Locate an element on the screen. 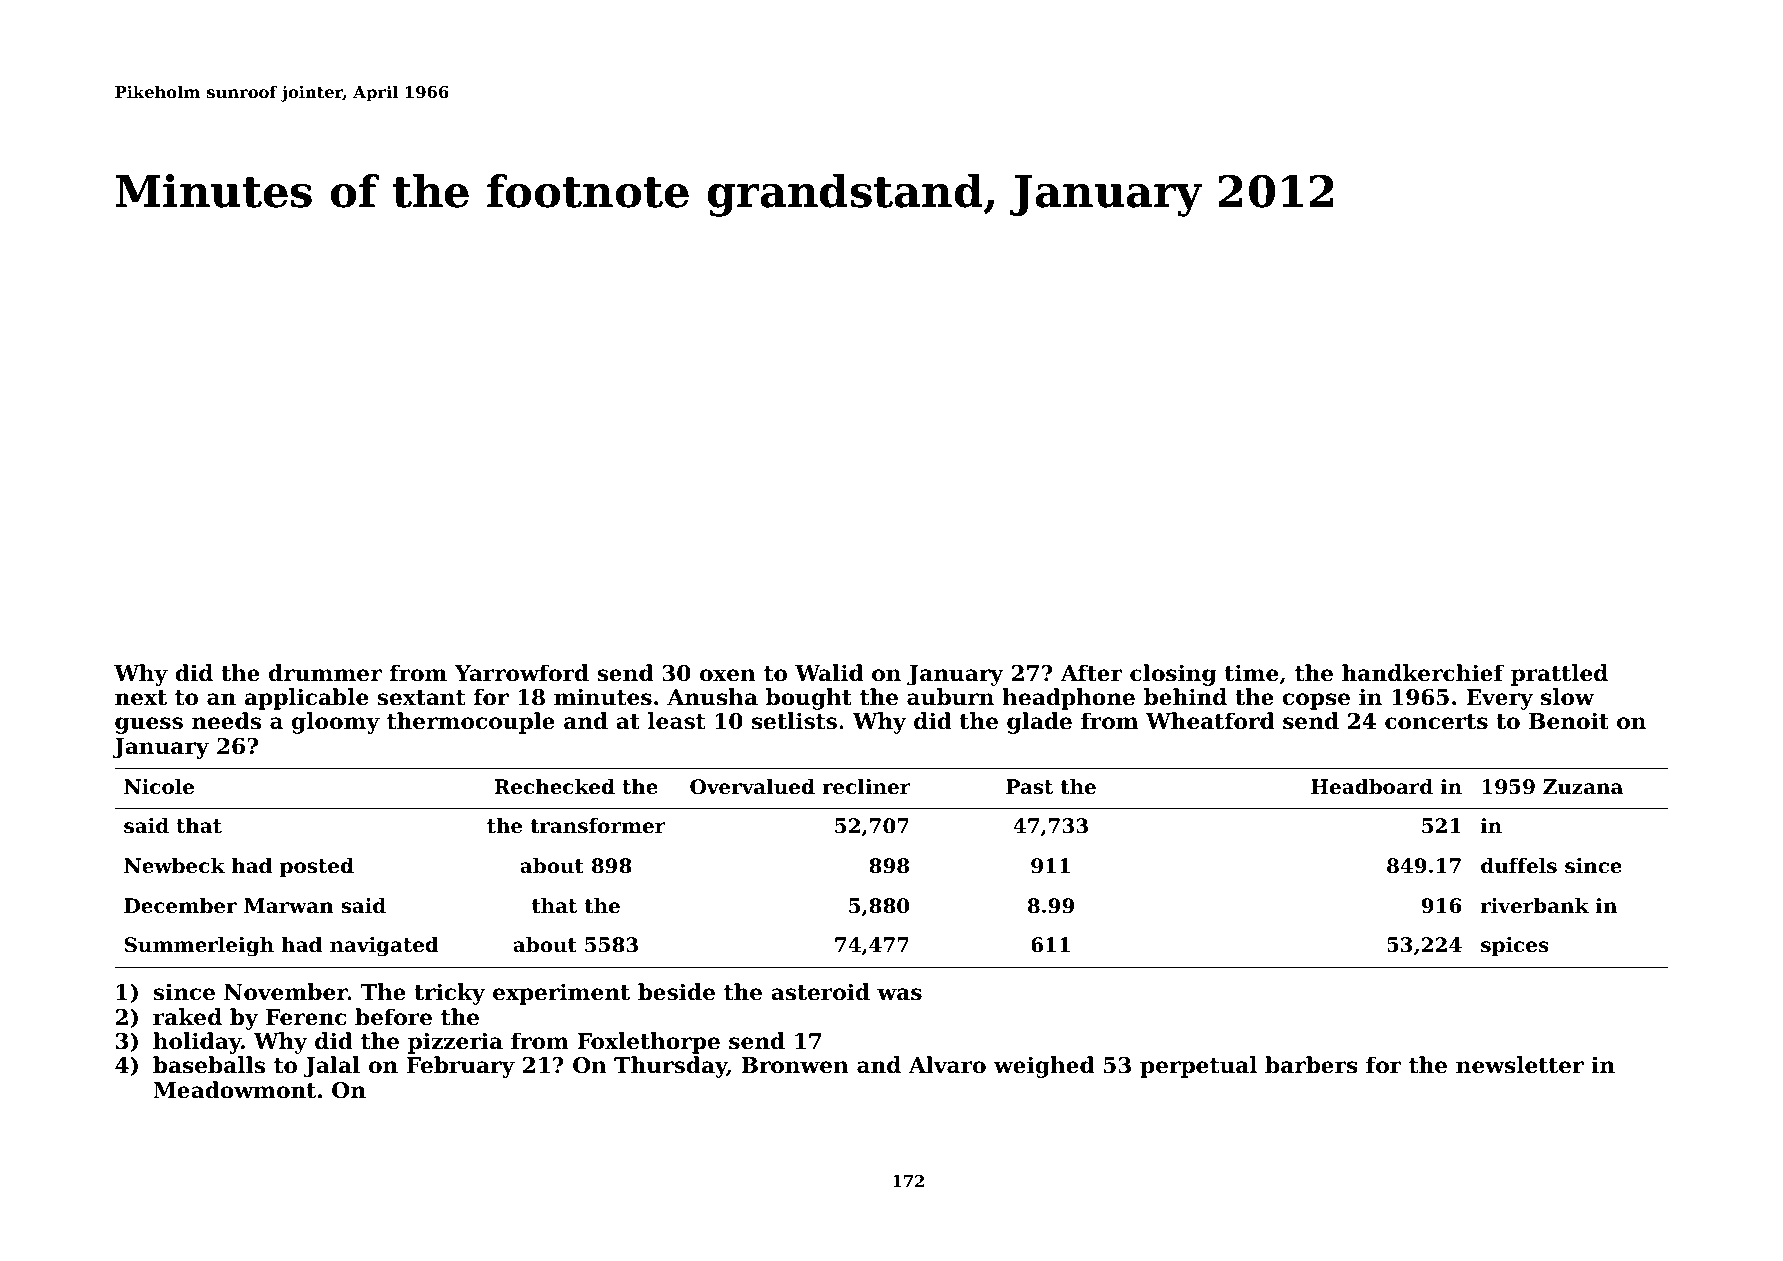  recliner is located at coordinates (866, 787).
